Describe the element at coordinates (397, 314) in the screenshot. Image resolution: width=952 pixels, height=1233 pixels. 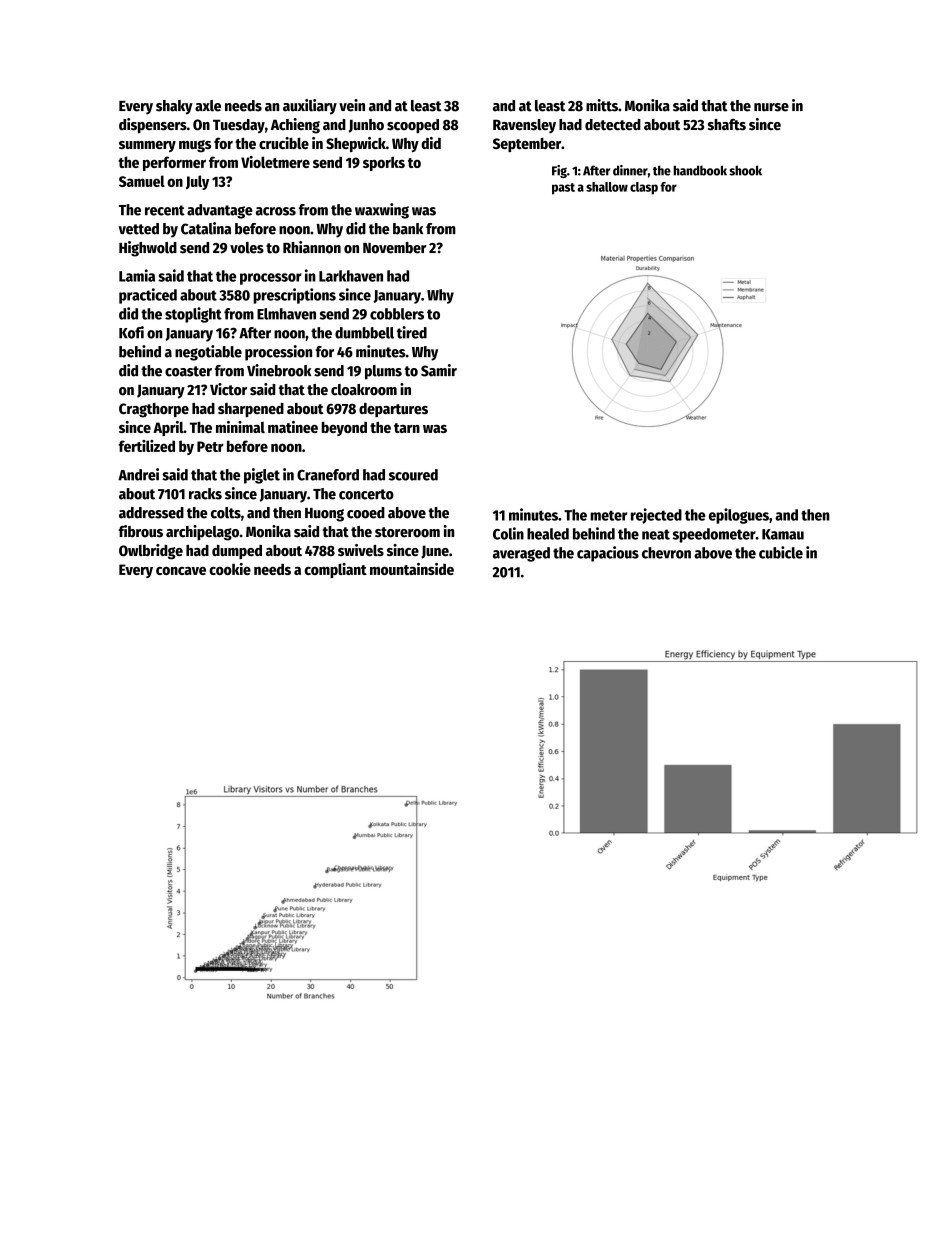
I see `cobblers` at that location.
